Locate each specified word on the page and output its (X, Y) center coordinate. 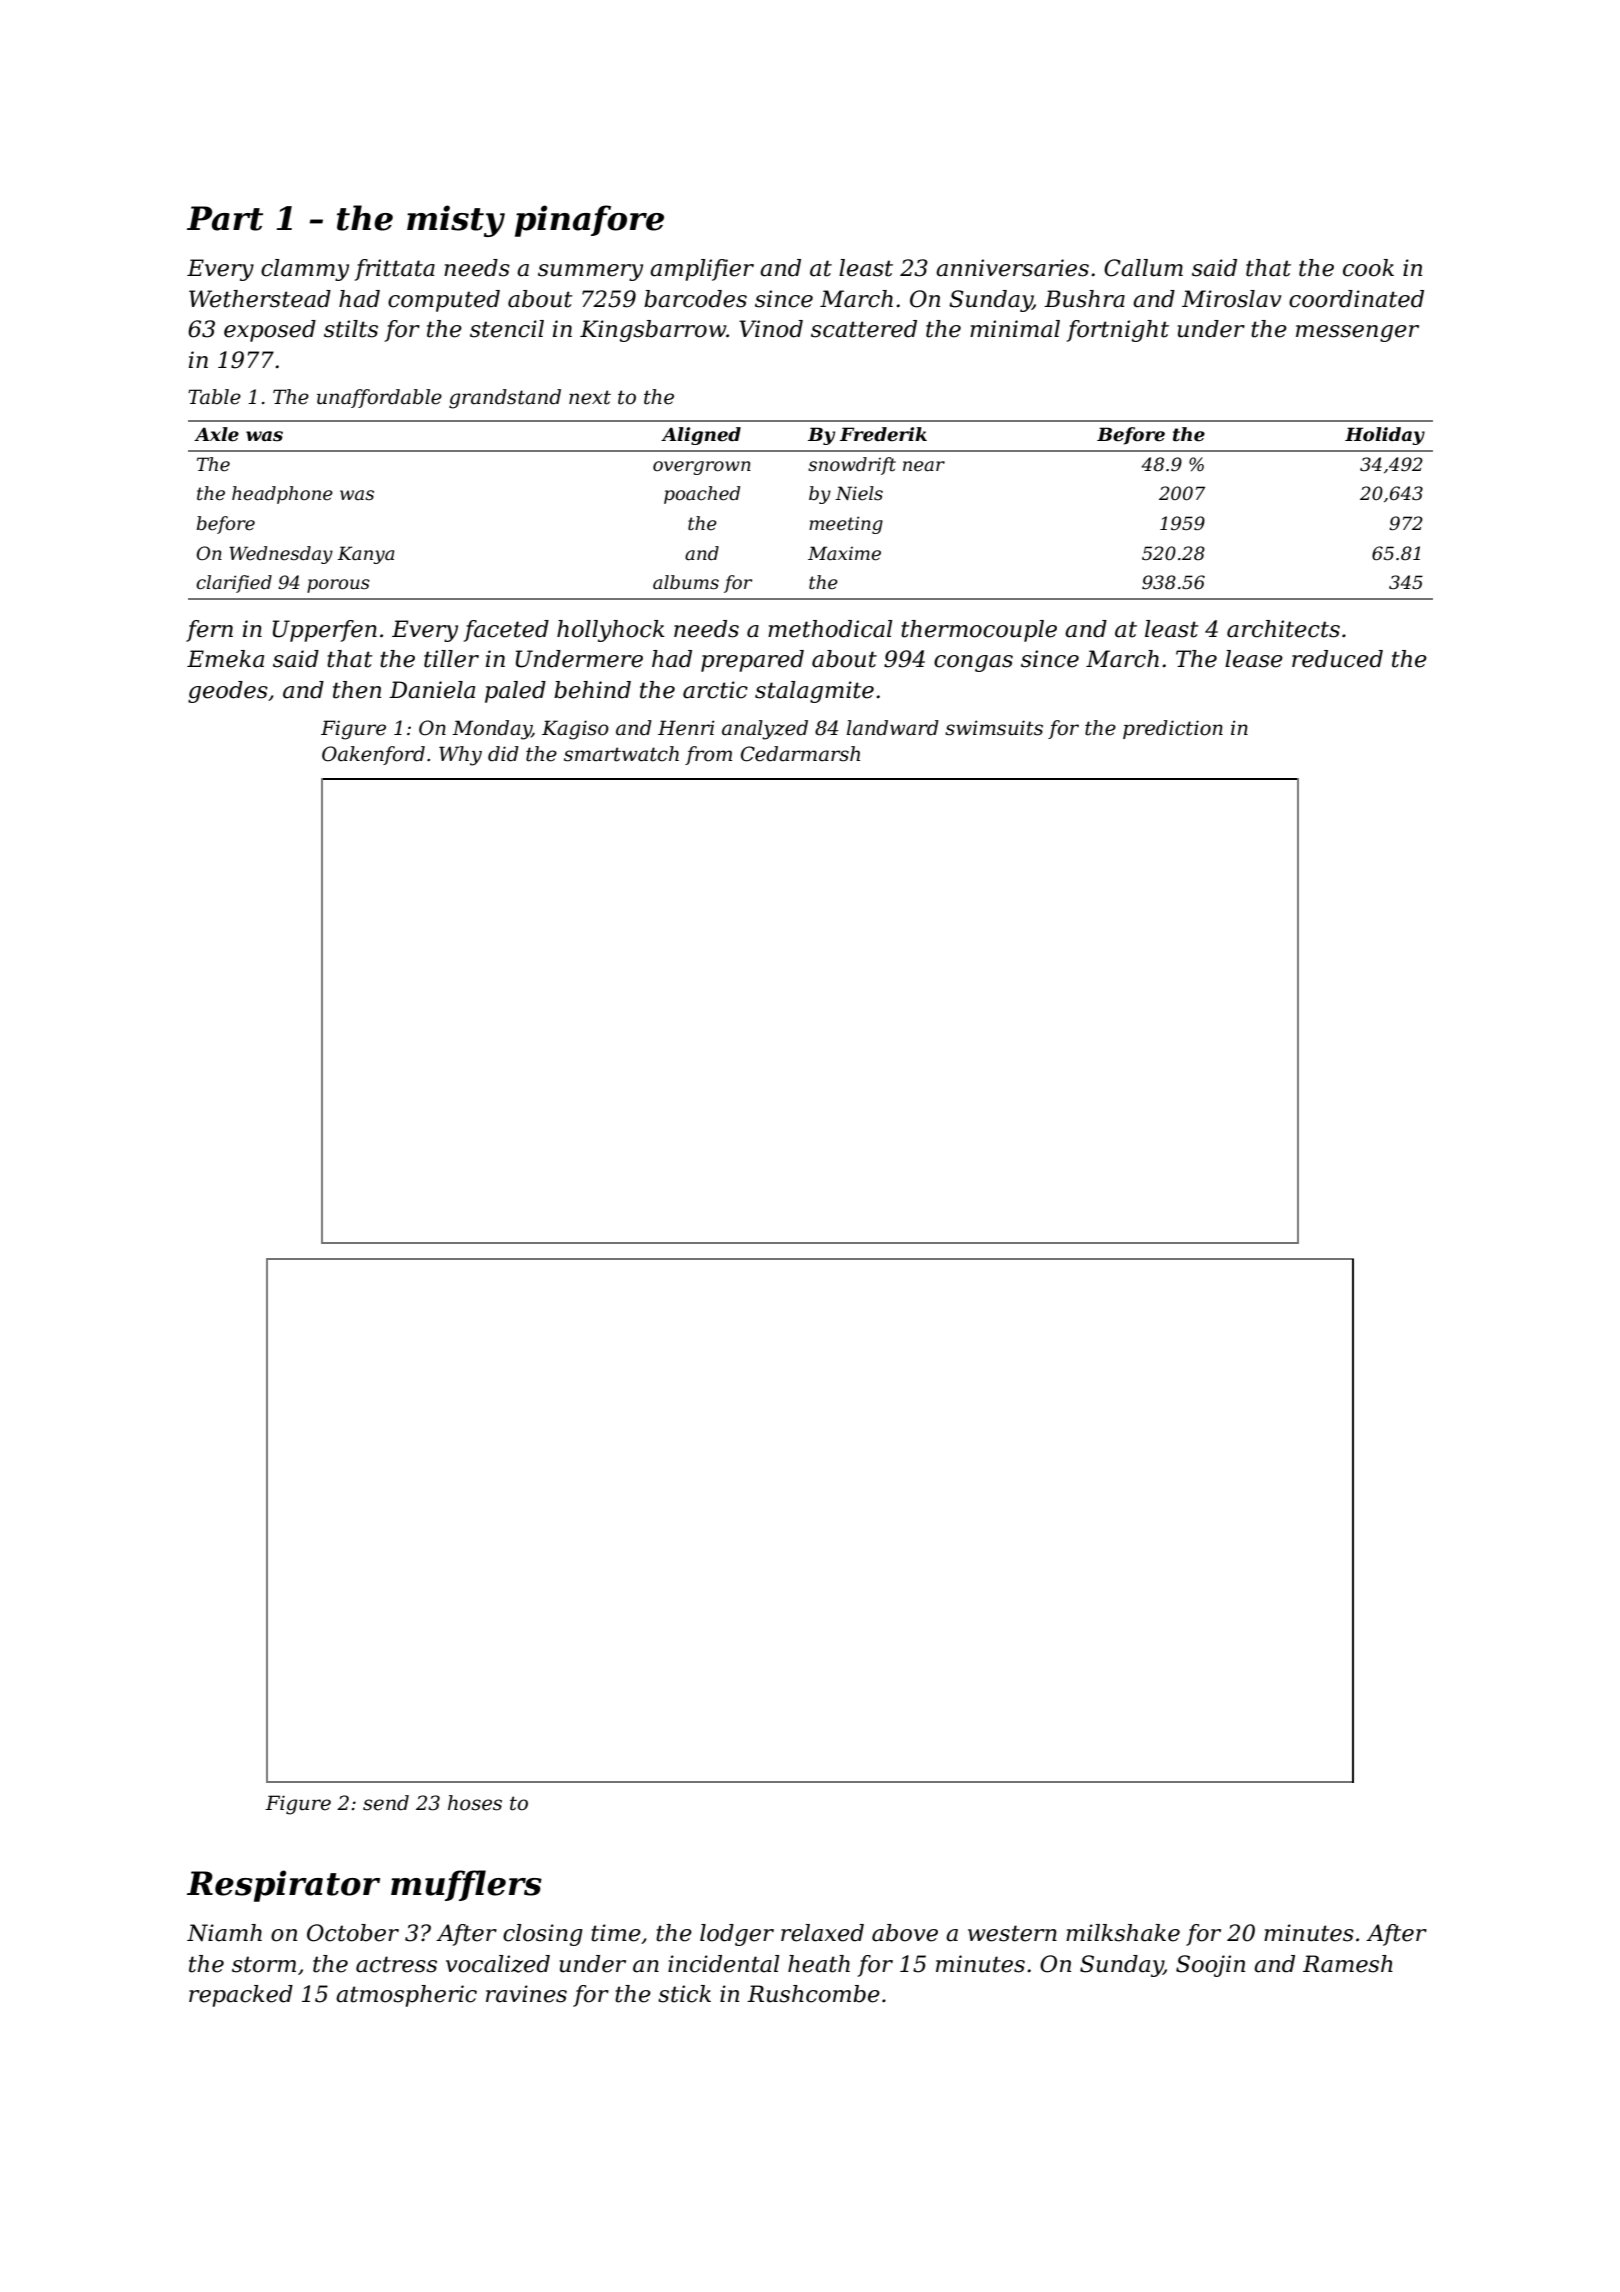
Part (225, 218)
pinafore (589, 221)
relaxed (822, 1933)
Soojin (1210, 1966)
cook (1368, 268)
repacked (241, 1996)
